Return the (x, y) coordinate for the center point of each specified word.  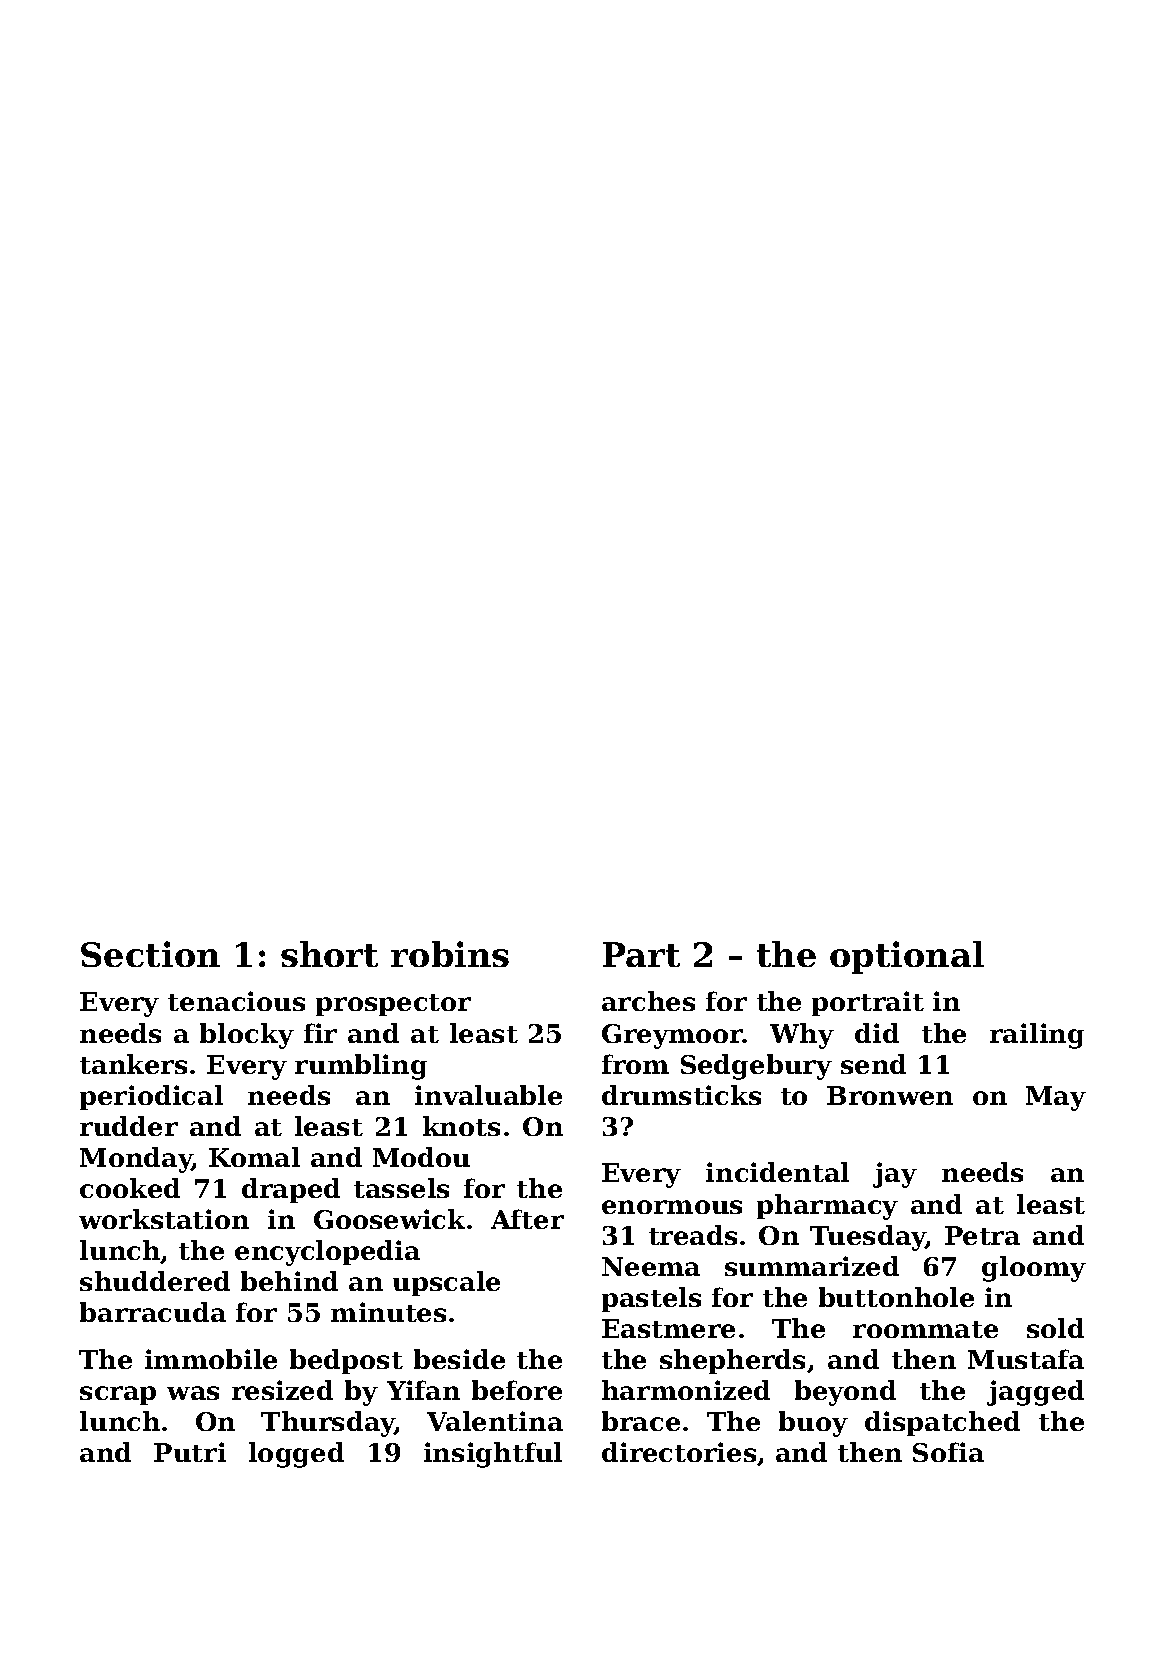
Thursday (328, 1424)
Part (641, 954)
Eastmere (668, 1328)
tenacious (236, 1001)
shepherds (732, 1361)
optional (907, 957)
